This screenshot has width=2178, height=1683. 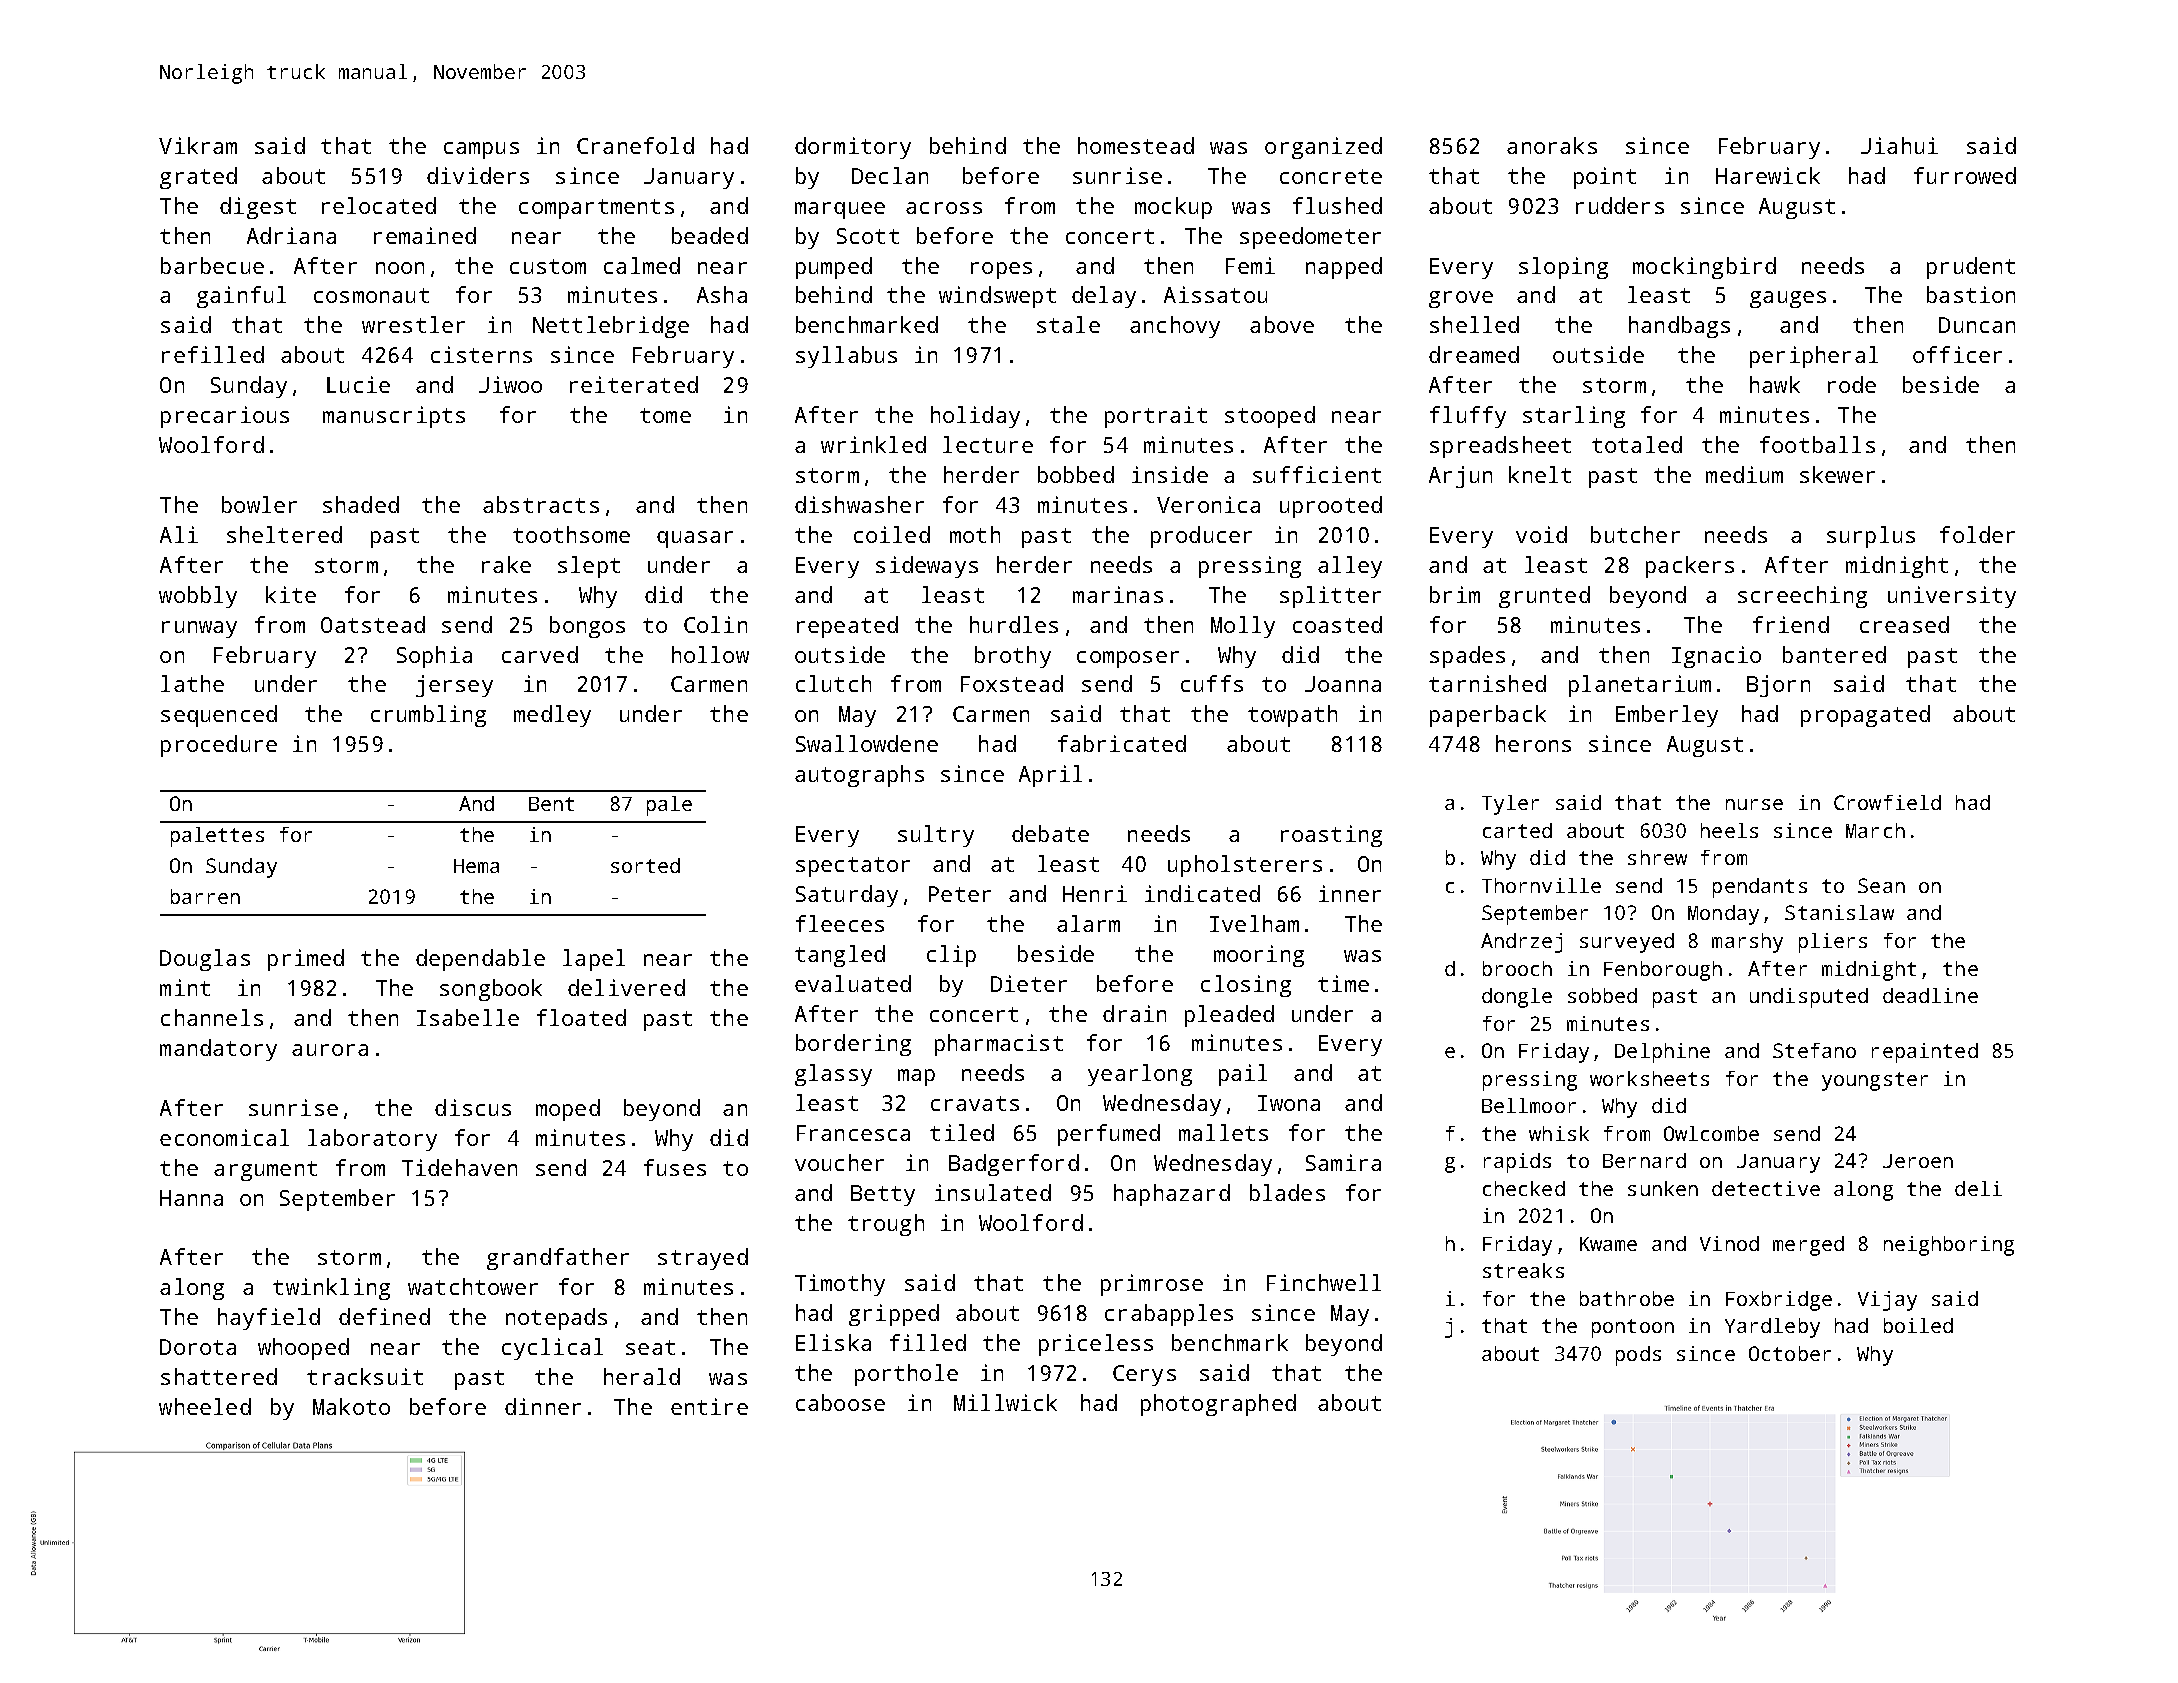 What do you see at coordinates (212, 1017) in the screenshot?
I see `channels` at bounding box center [212, 1017].
